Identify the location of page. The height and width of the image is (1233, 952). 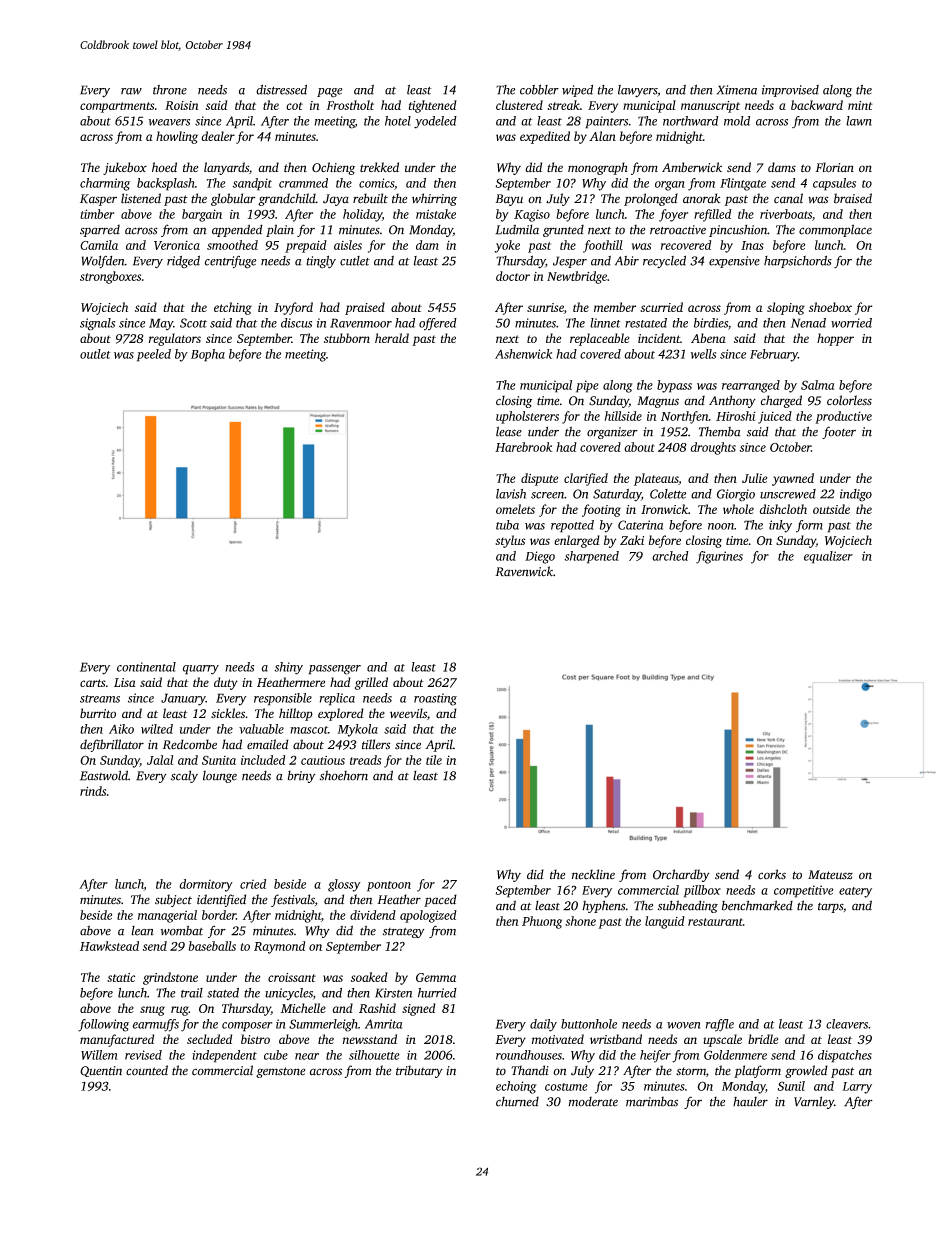
(329, 93).
